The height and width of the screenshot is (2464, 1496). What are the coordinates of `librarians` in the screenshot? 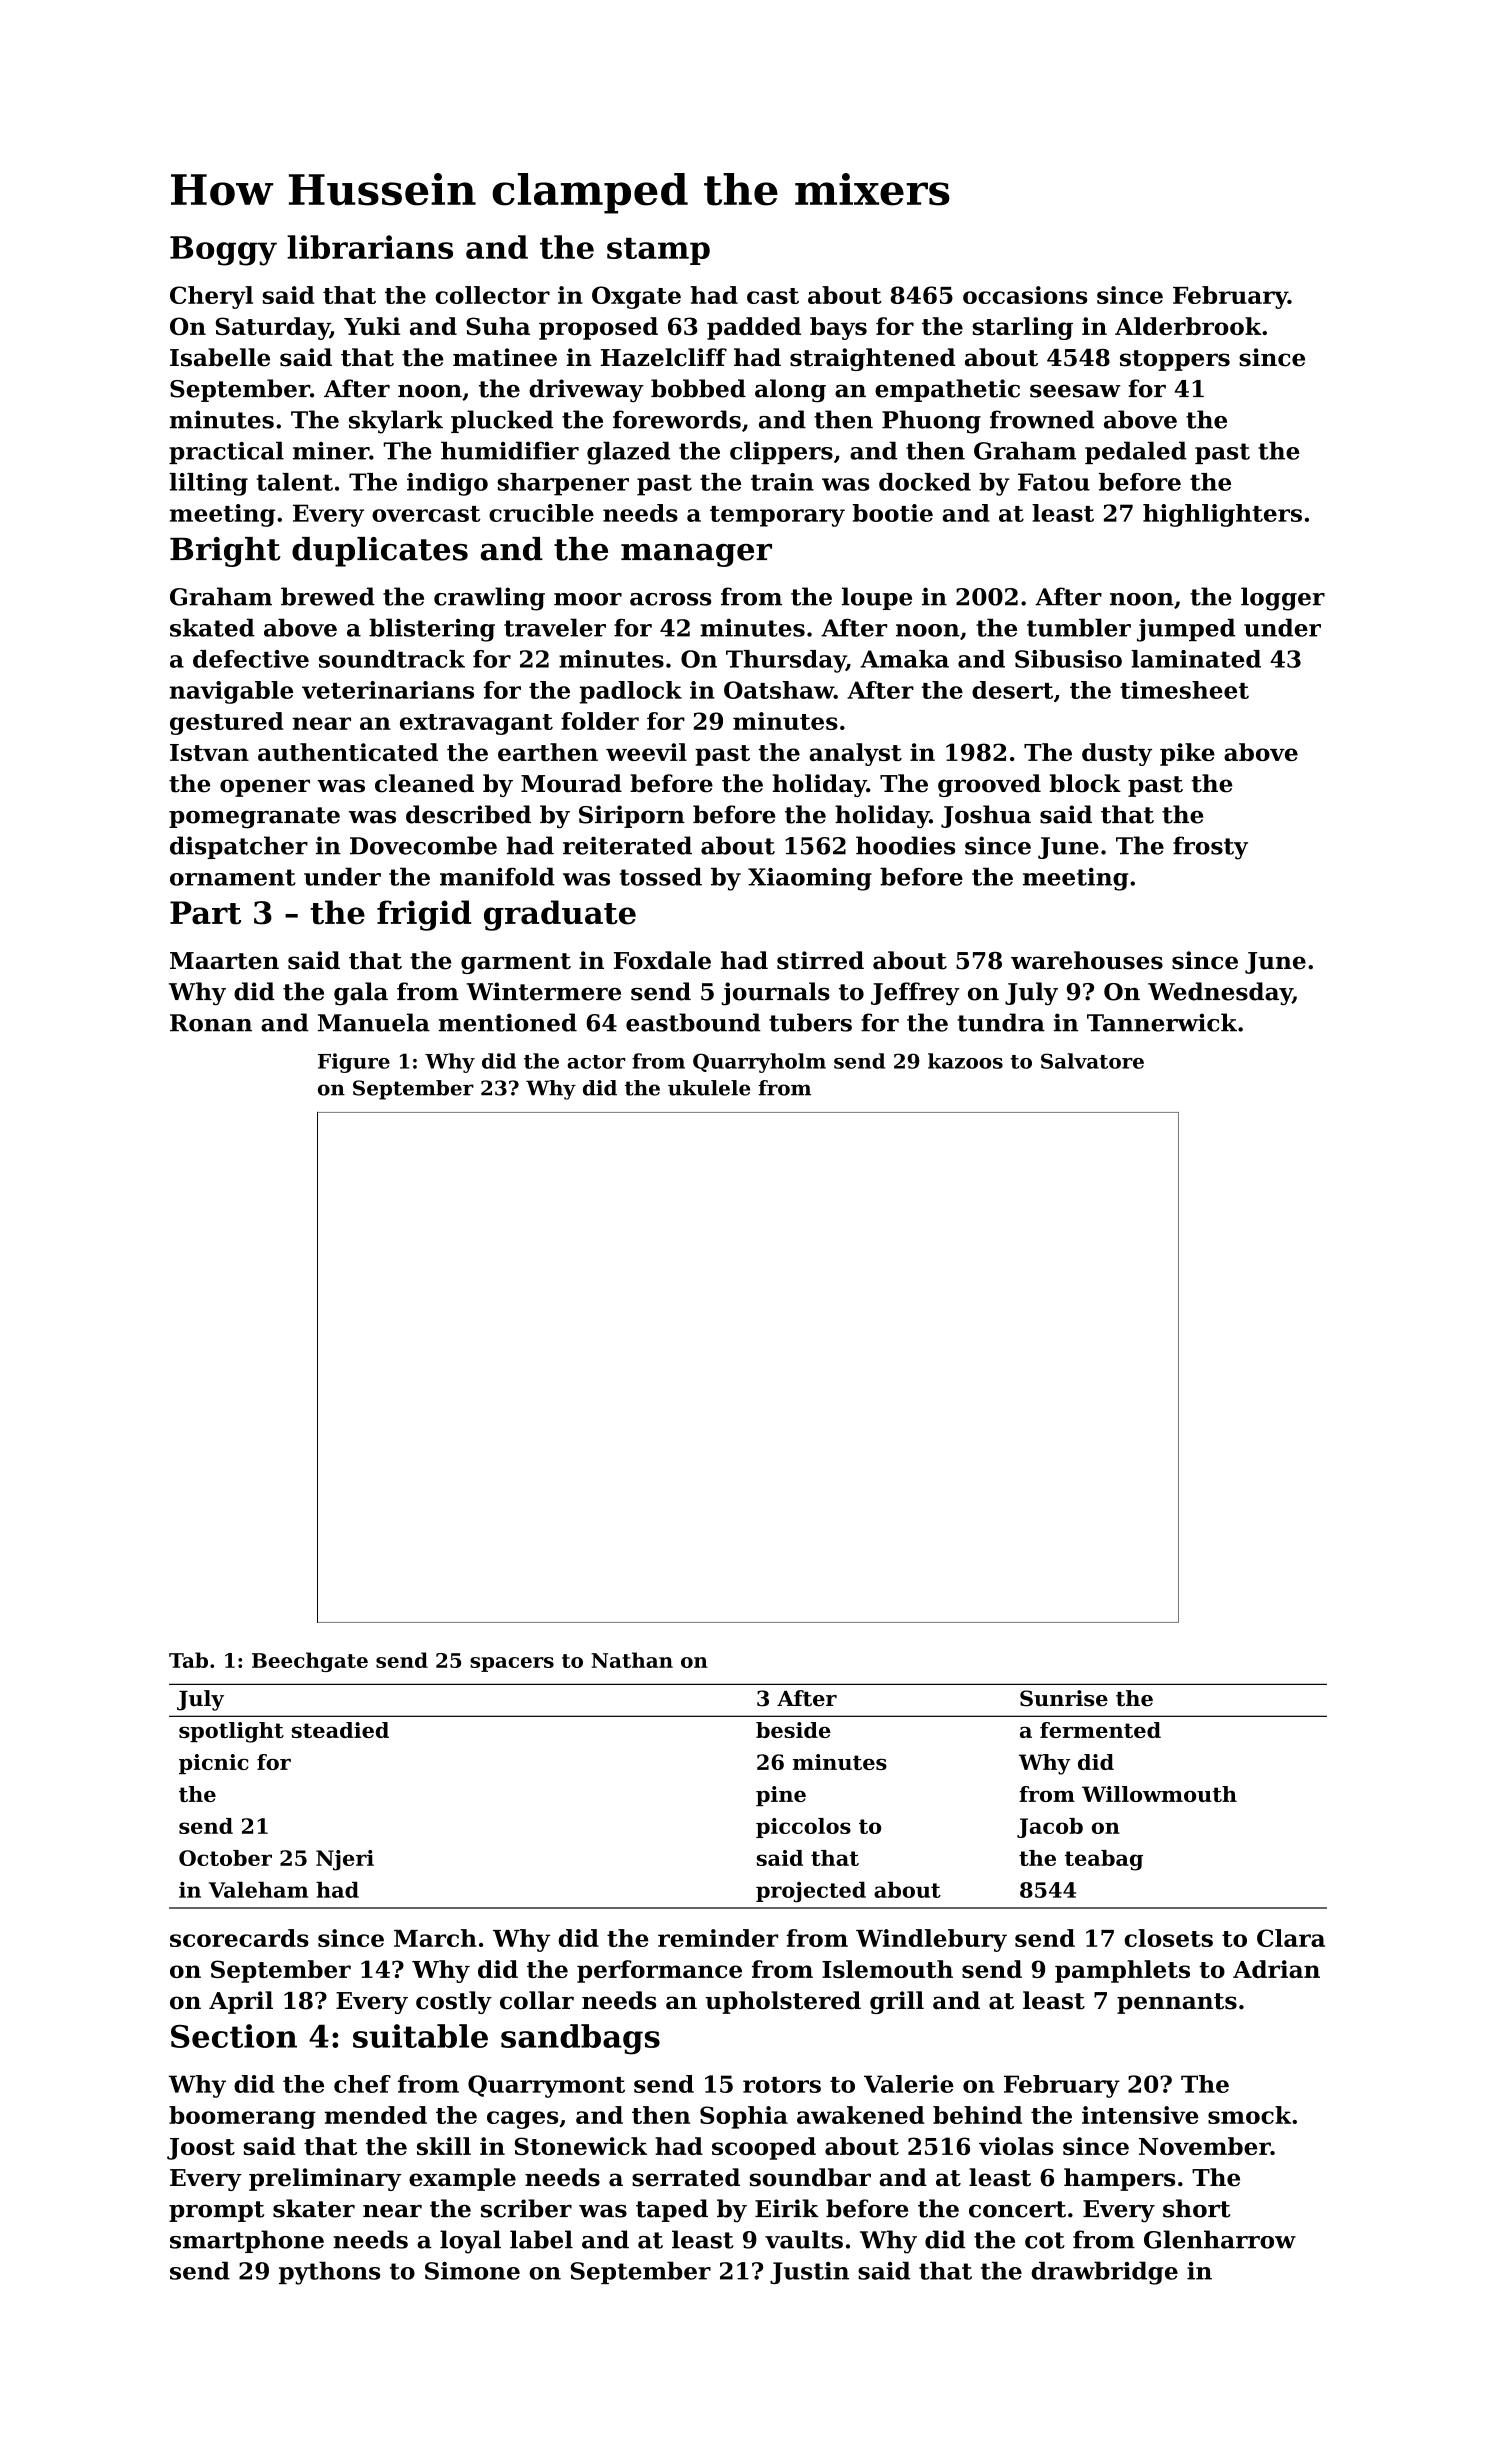 It's located at (370, 247).
